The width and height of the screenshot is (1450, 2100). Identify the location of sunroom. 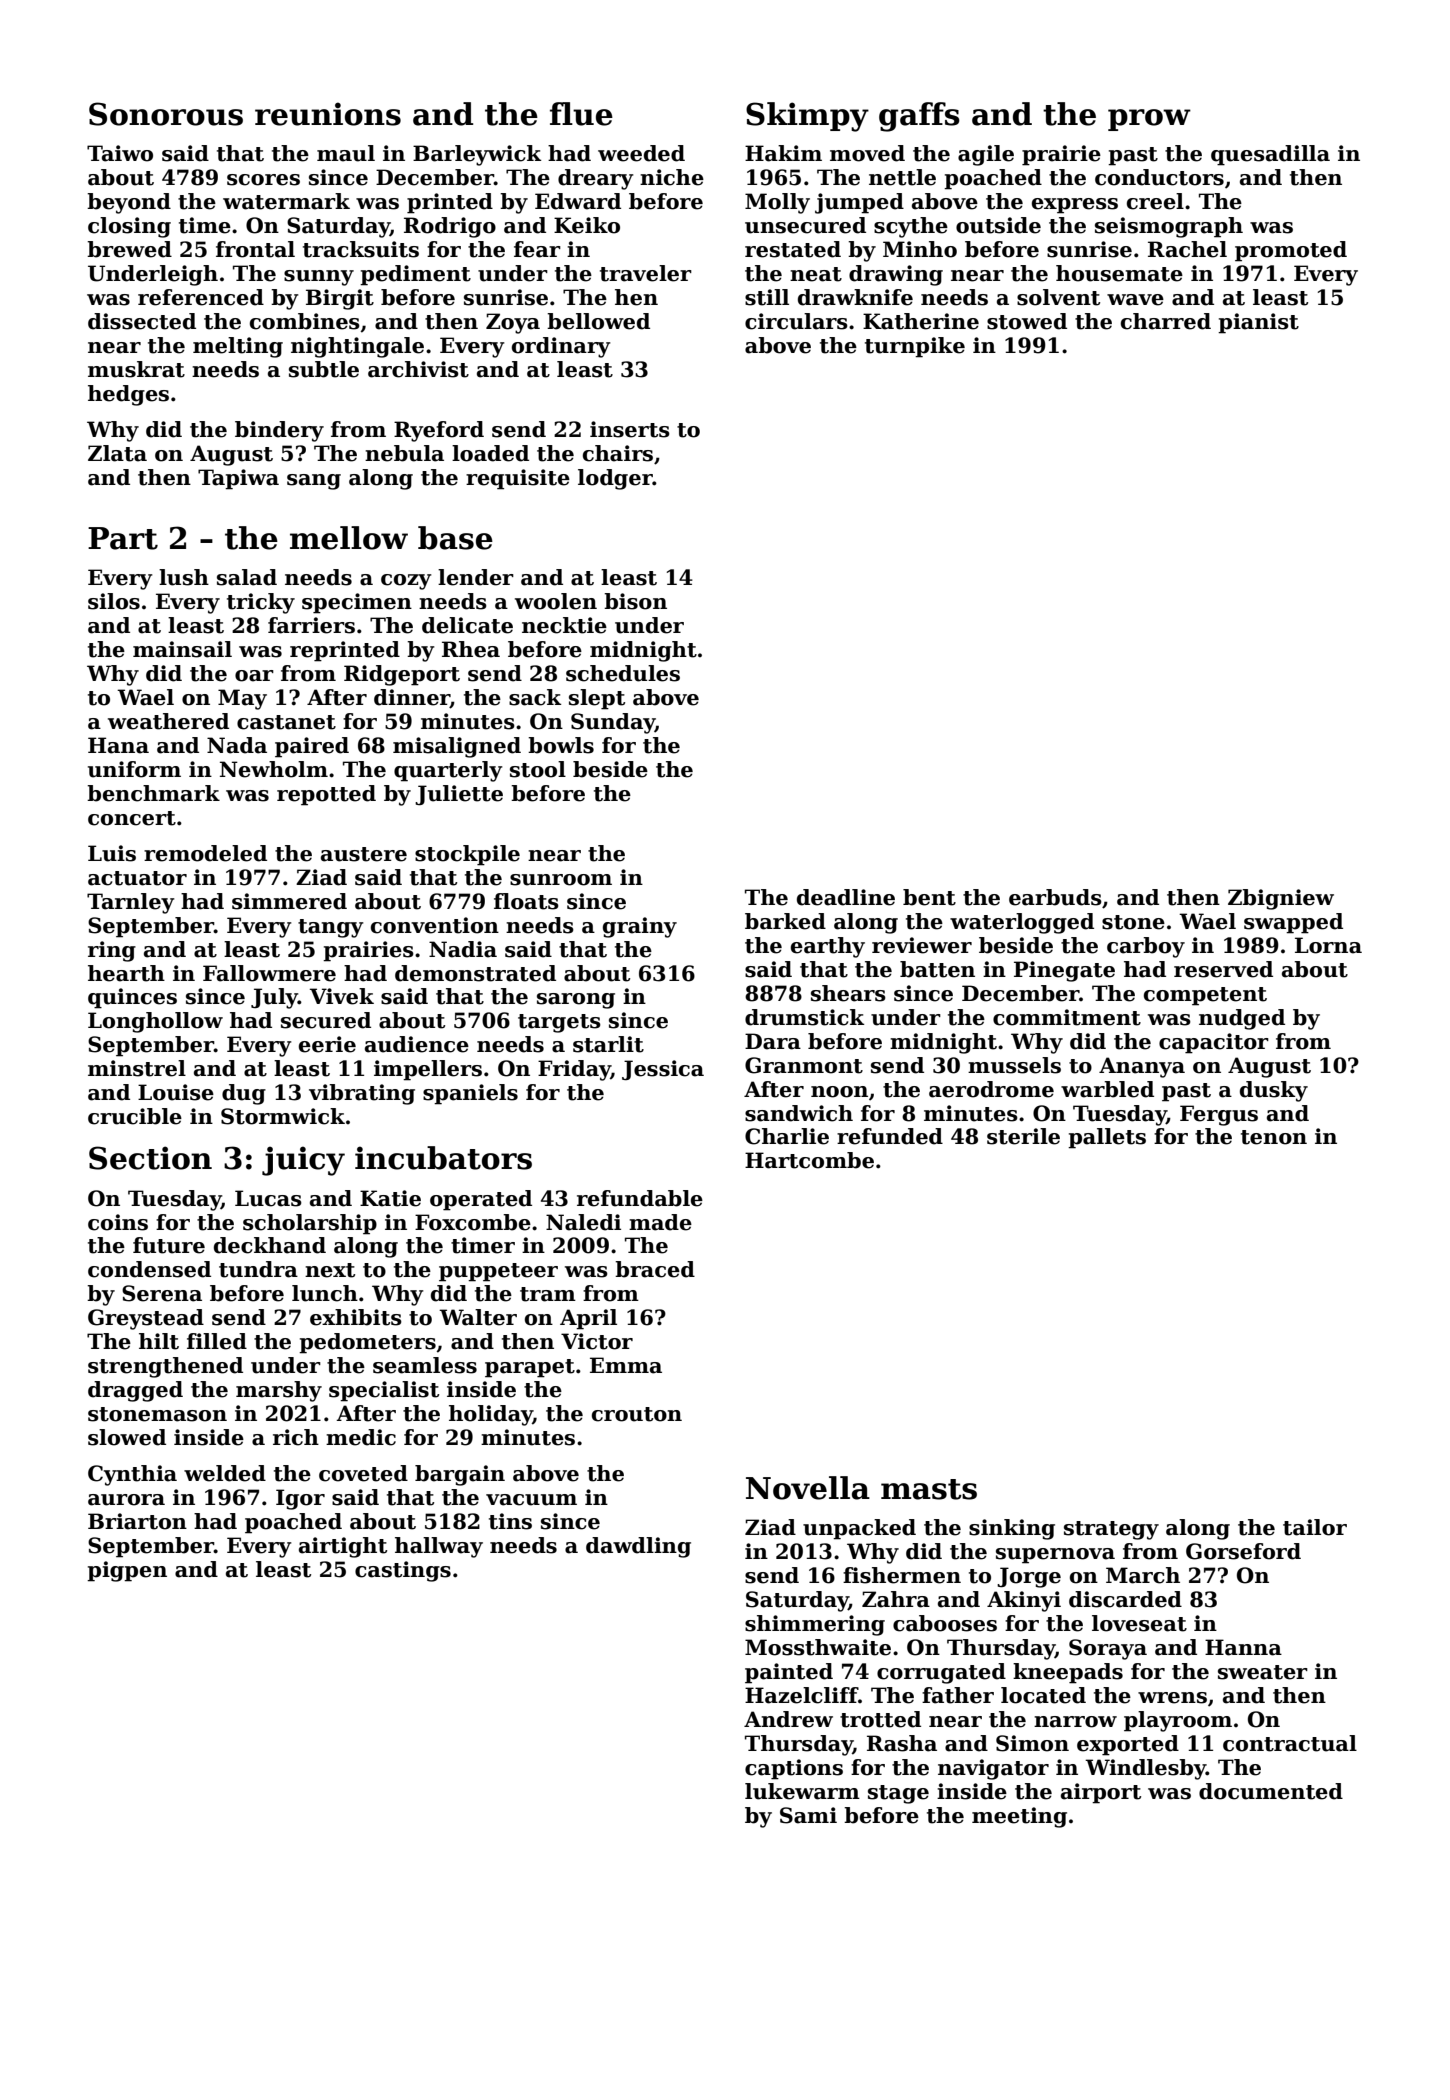
(561, 880).
